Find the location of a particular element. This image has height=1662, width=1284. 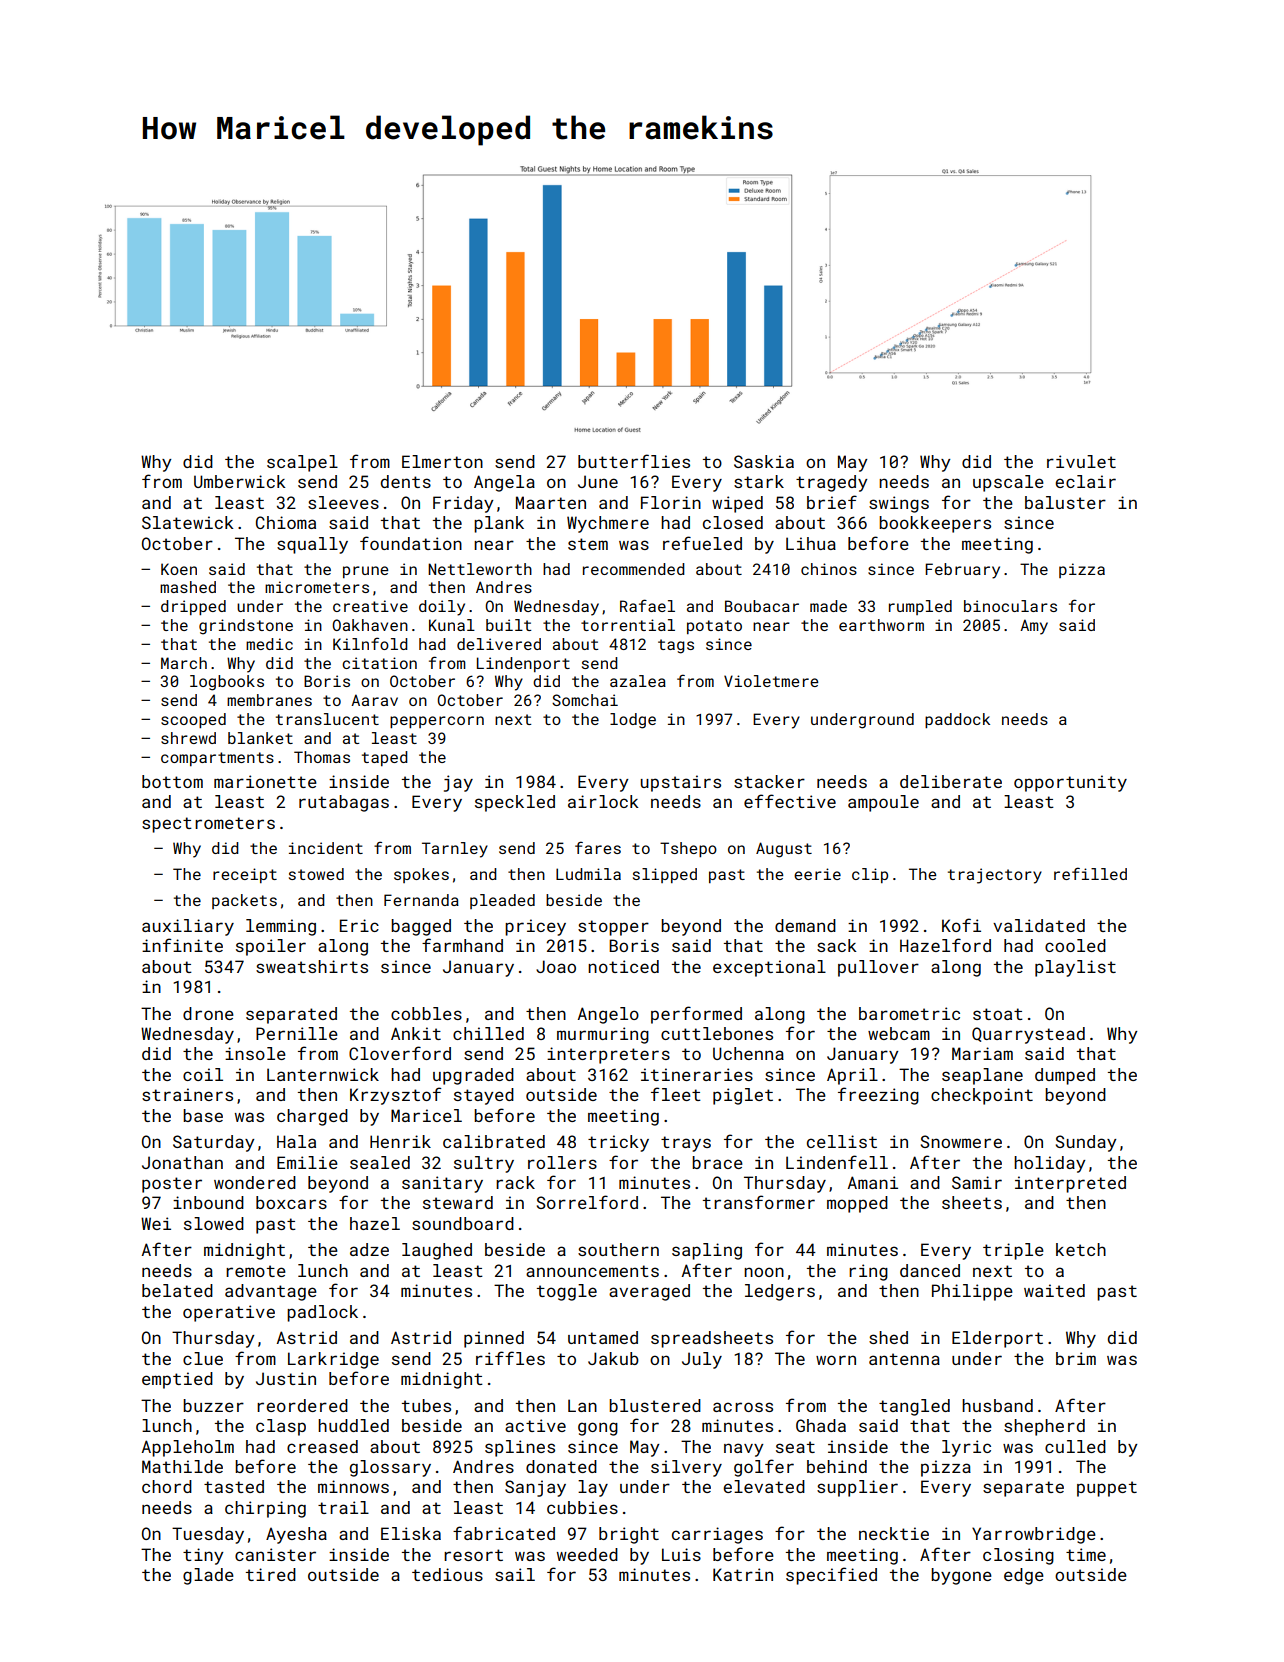

southern is located at coordinates (618, 1249).
